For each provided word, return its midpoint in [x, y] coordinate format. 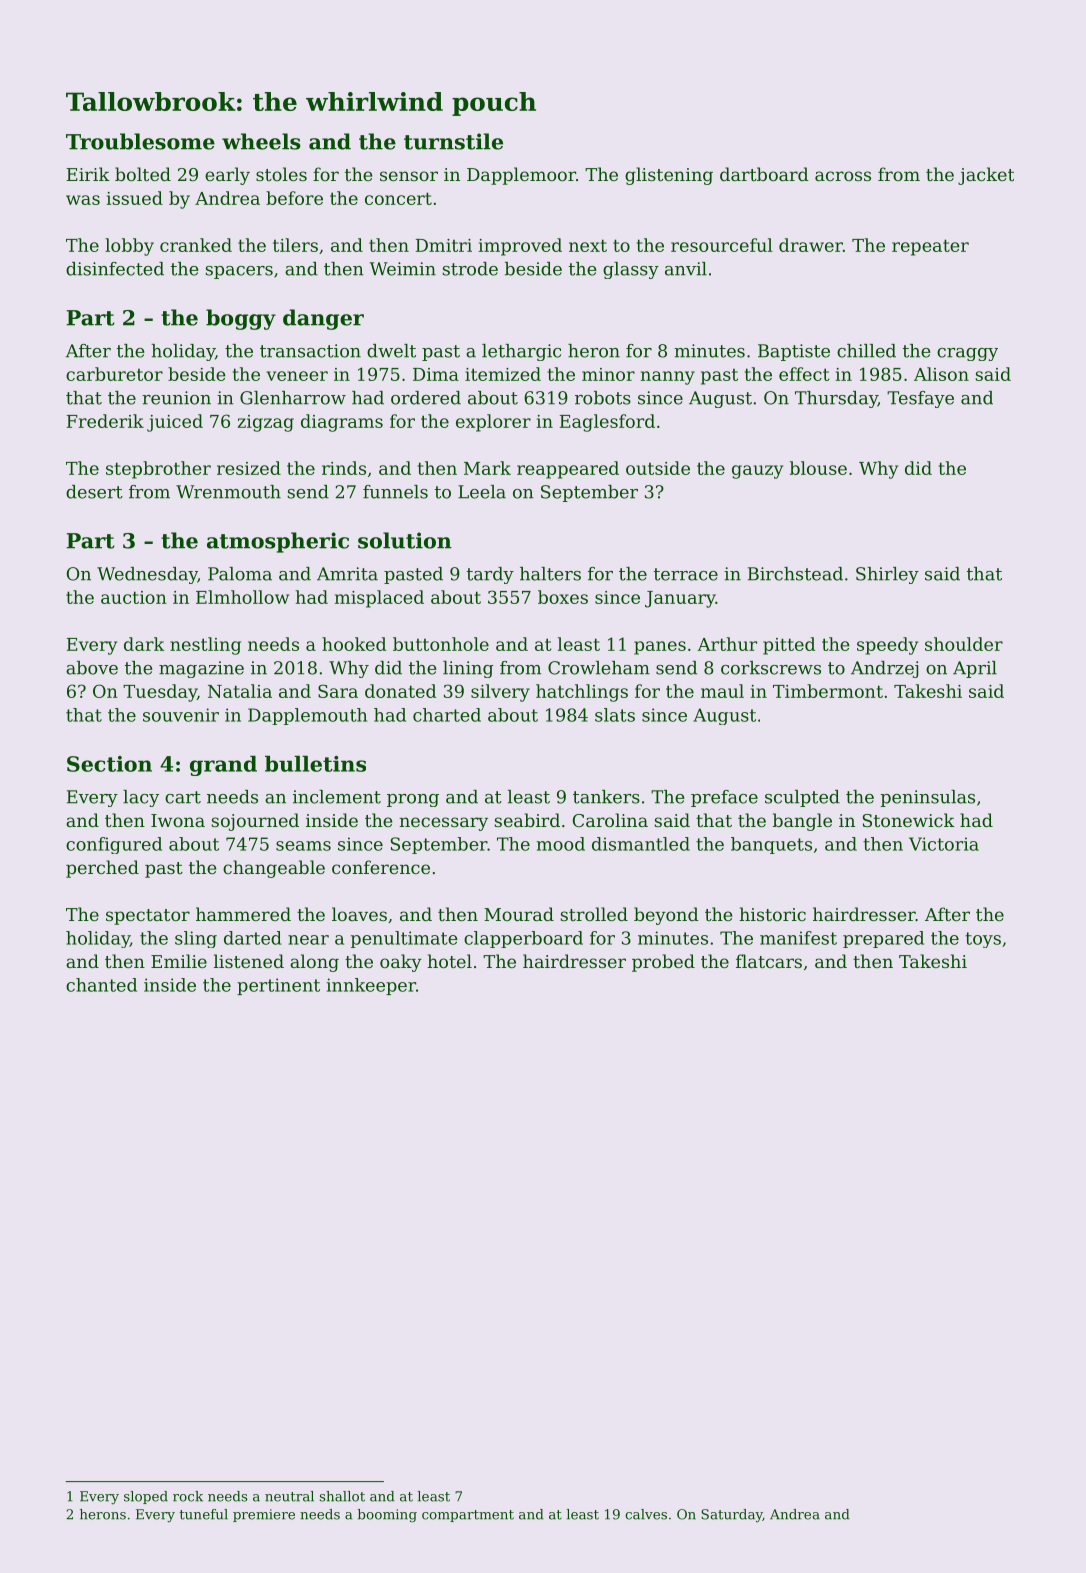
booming [387, 1515]
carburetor [114, 374]
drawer [811, 245]
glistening [669, 176]
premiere [264, 1515]
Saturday [732, 1515]
